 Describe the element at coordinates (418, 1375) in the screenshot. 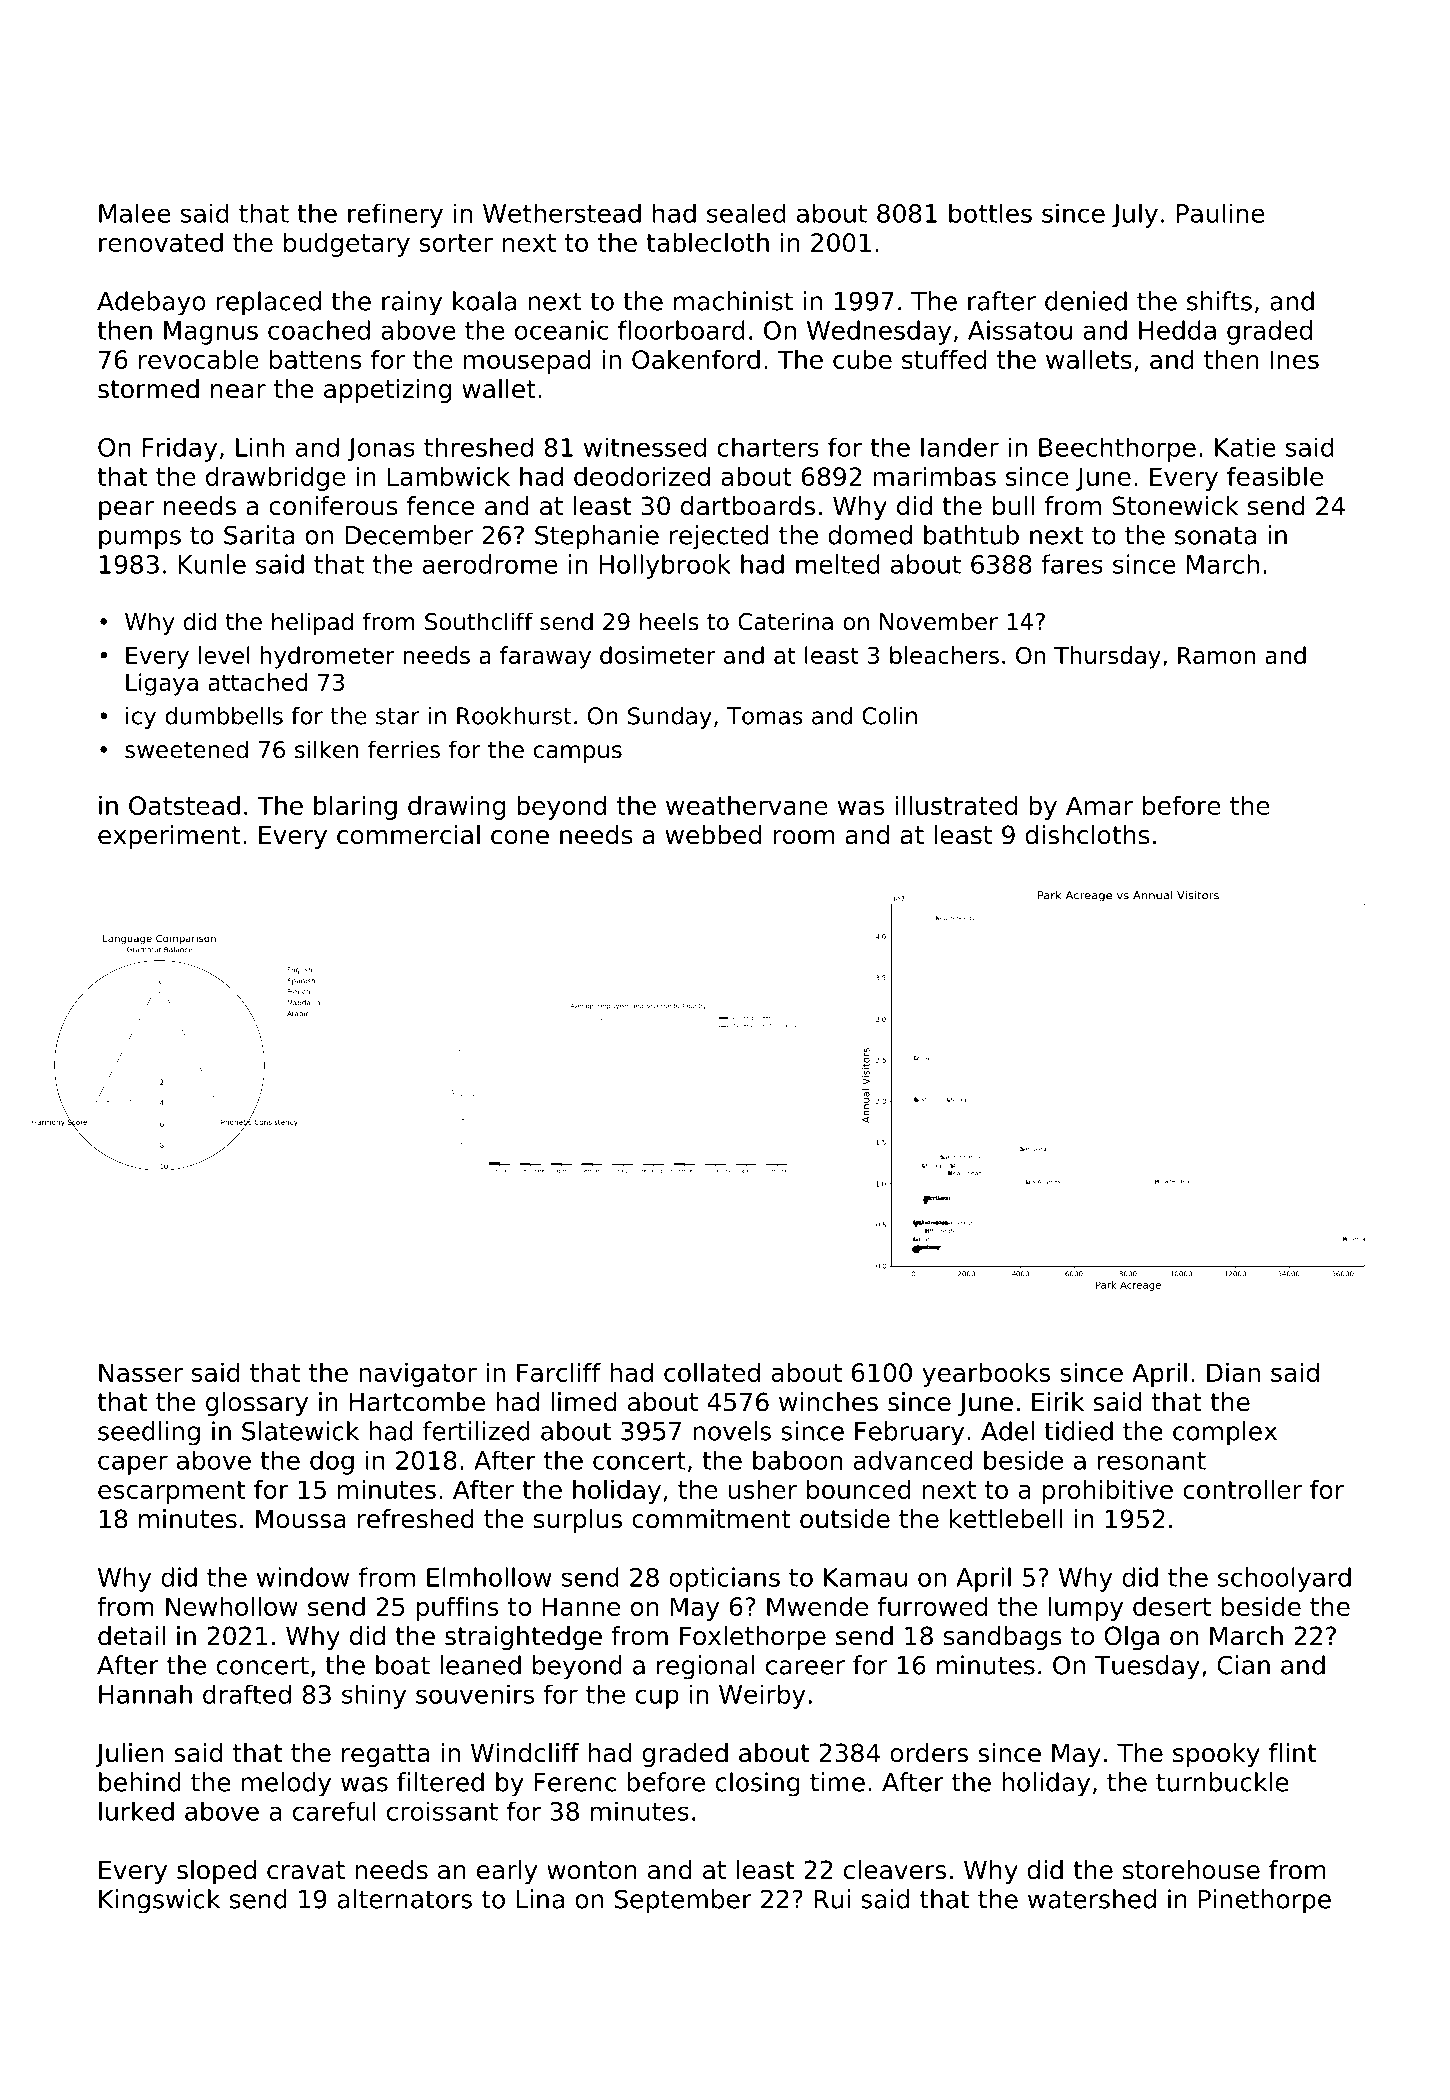

I see `navigator` at that location.
